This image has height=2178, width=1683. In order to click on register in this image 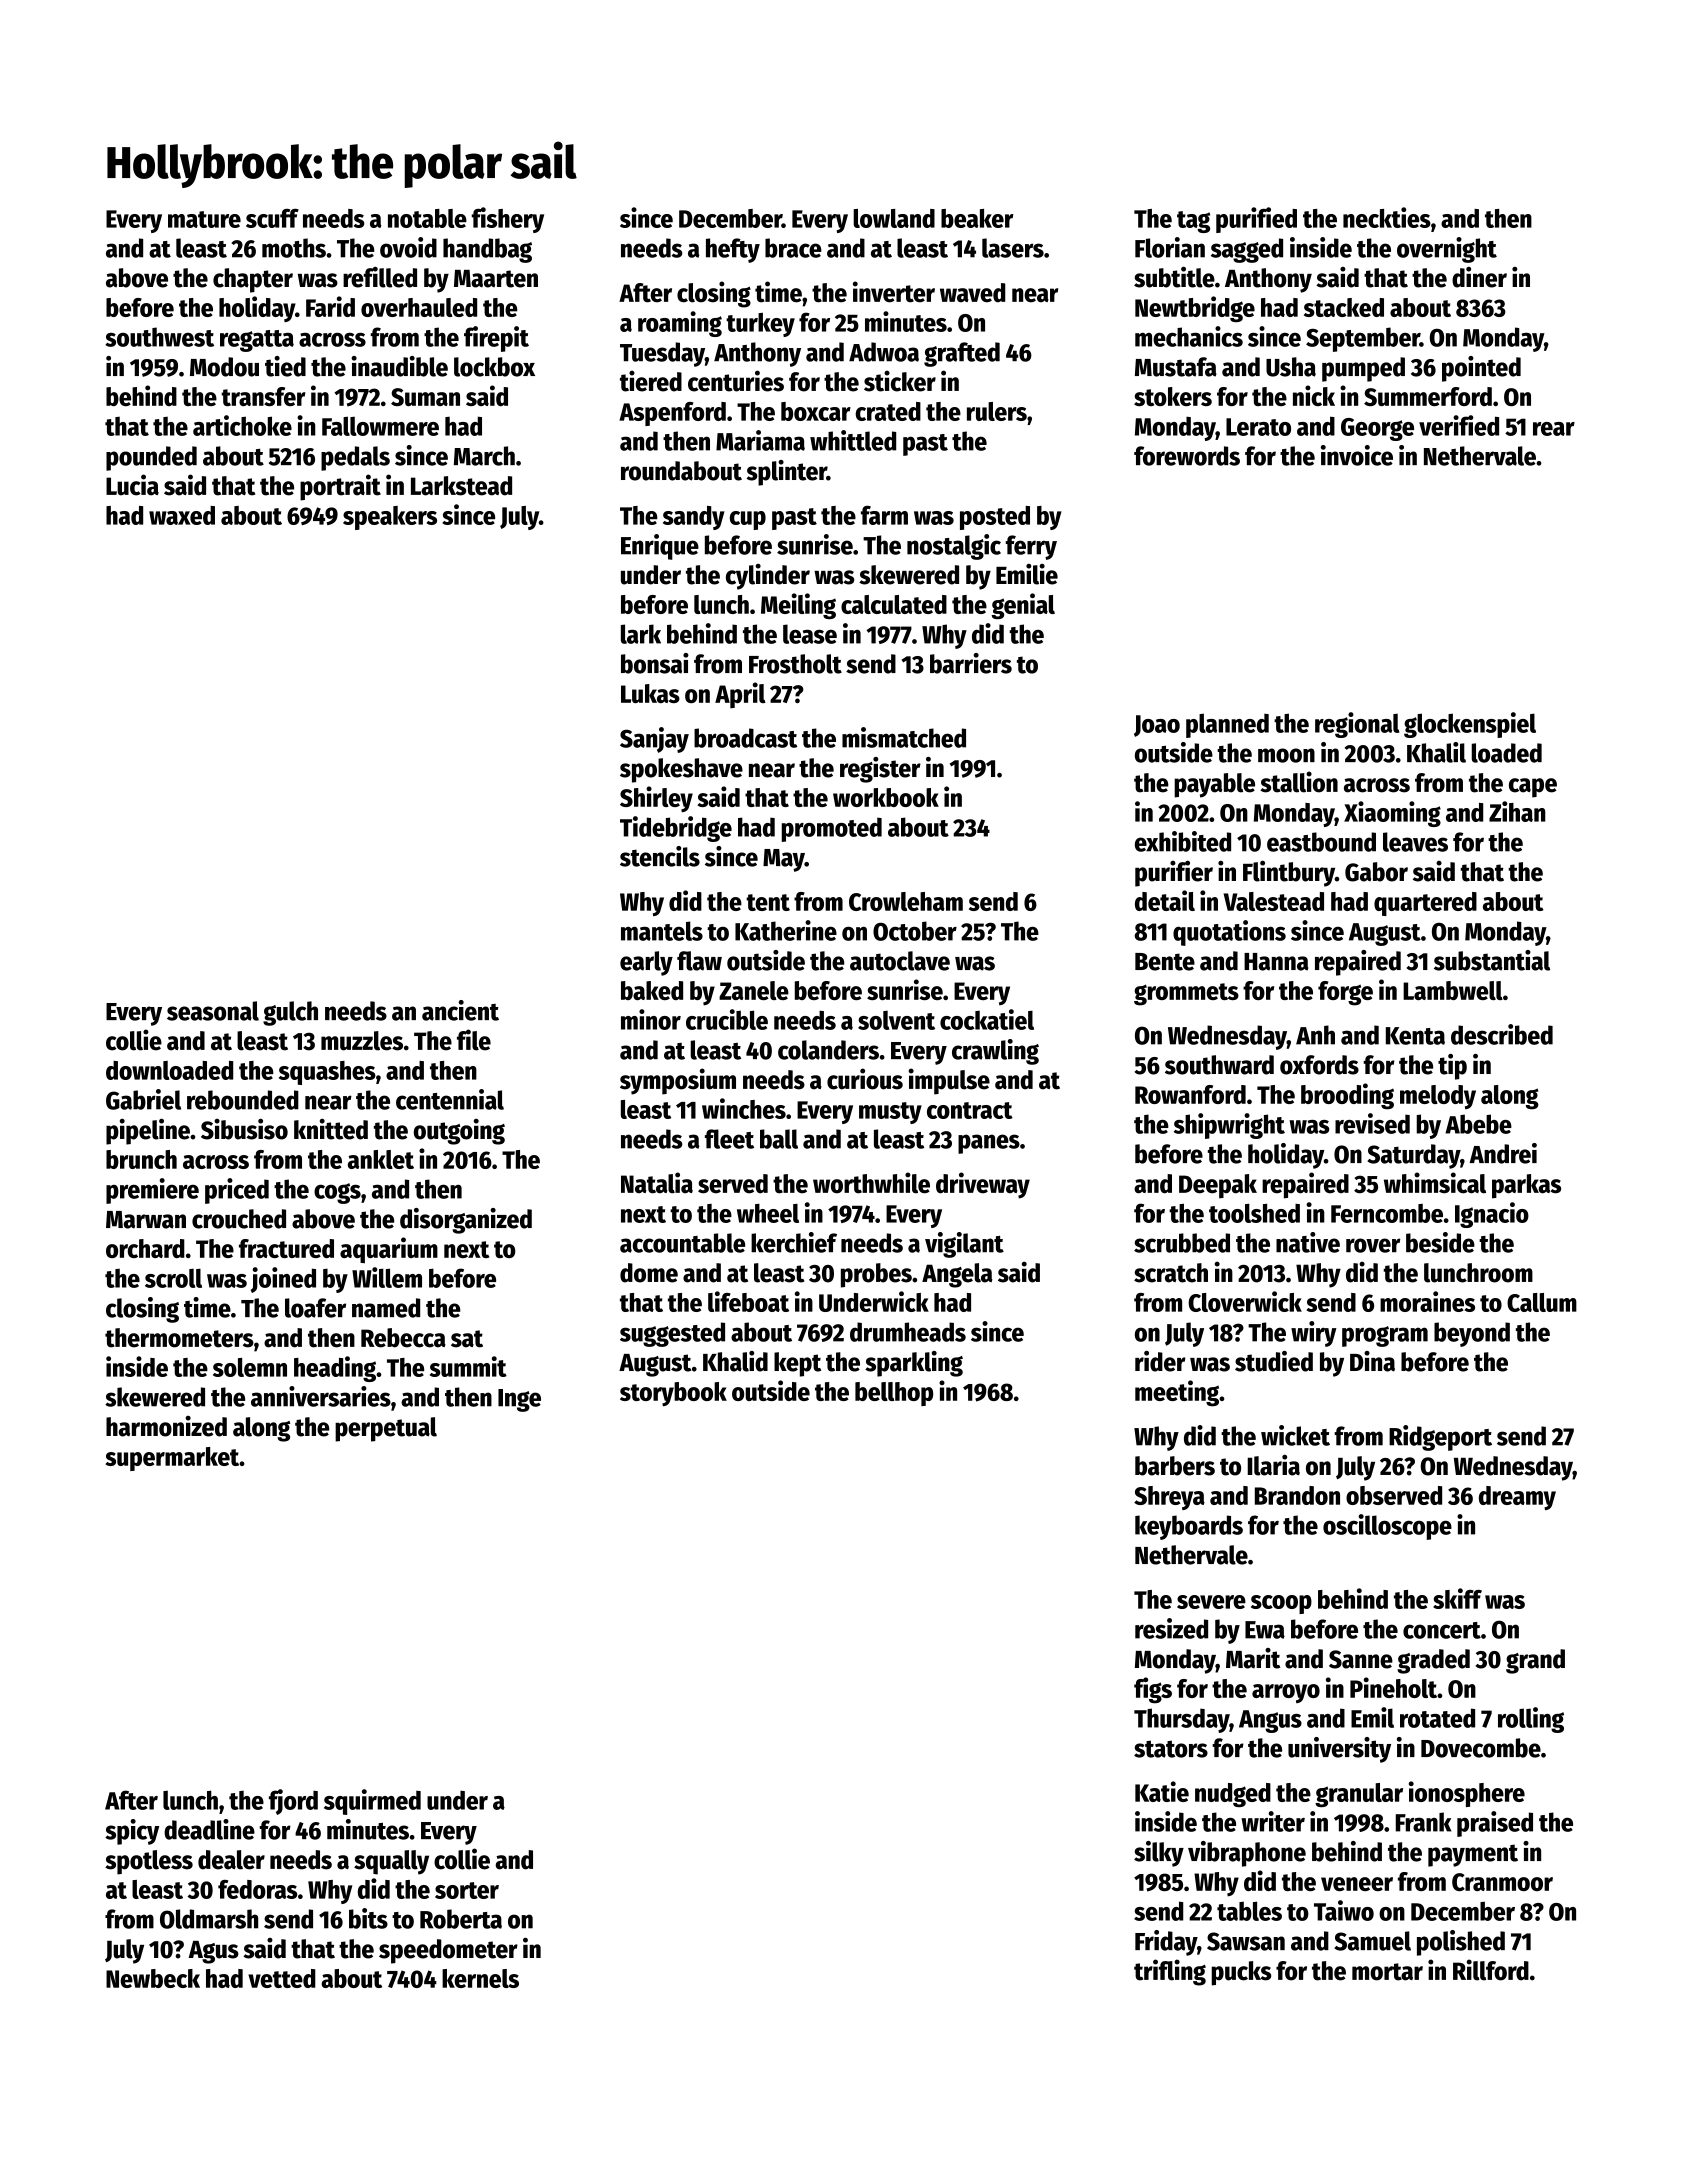, I will do `click(880, 770)`.
